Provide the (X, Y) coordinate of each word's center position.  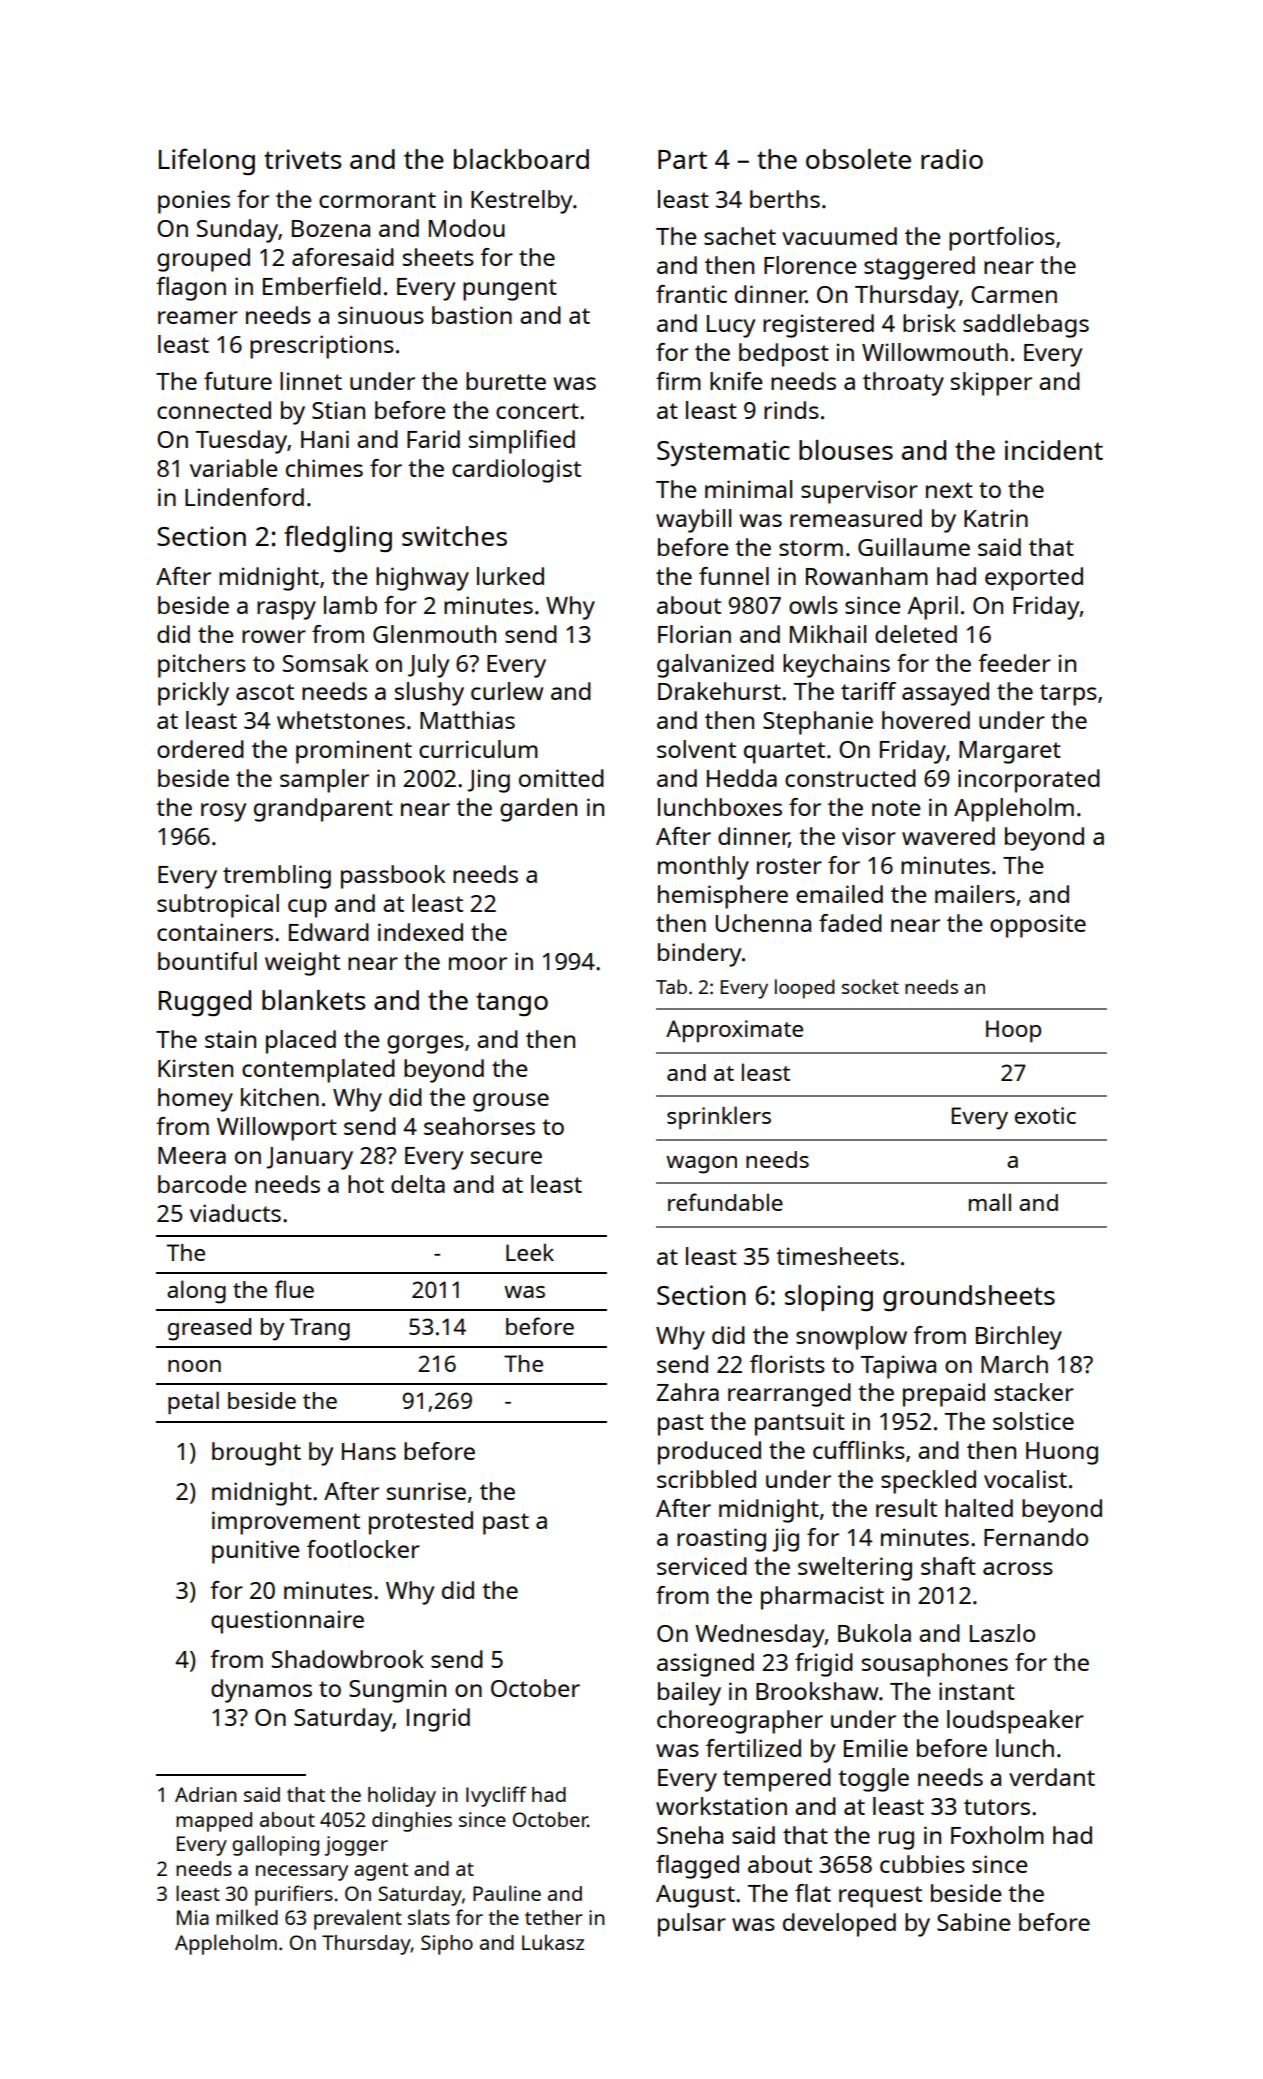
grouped (203, 260)
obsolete (858, 159)
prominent (354, 752)
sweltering (855, 1569)
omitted (561, 778)
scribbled (706, 1479)
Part (682, 159)
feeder (1014, 663)
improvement (286, 1523)
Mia (193, 1917)
